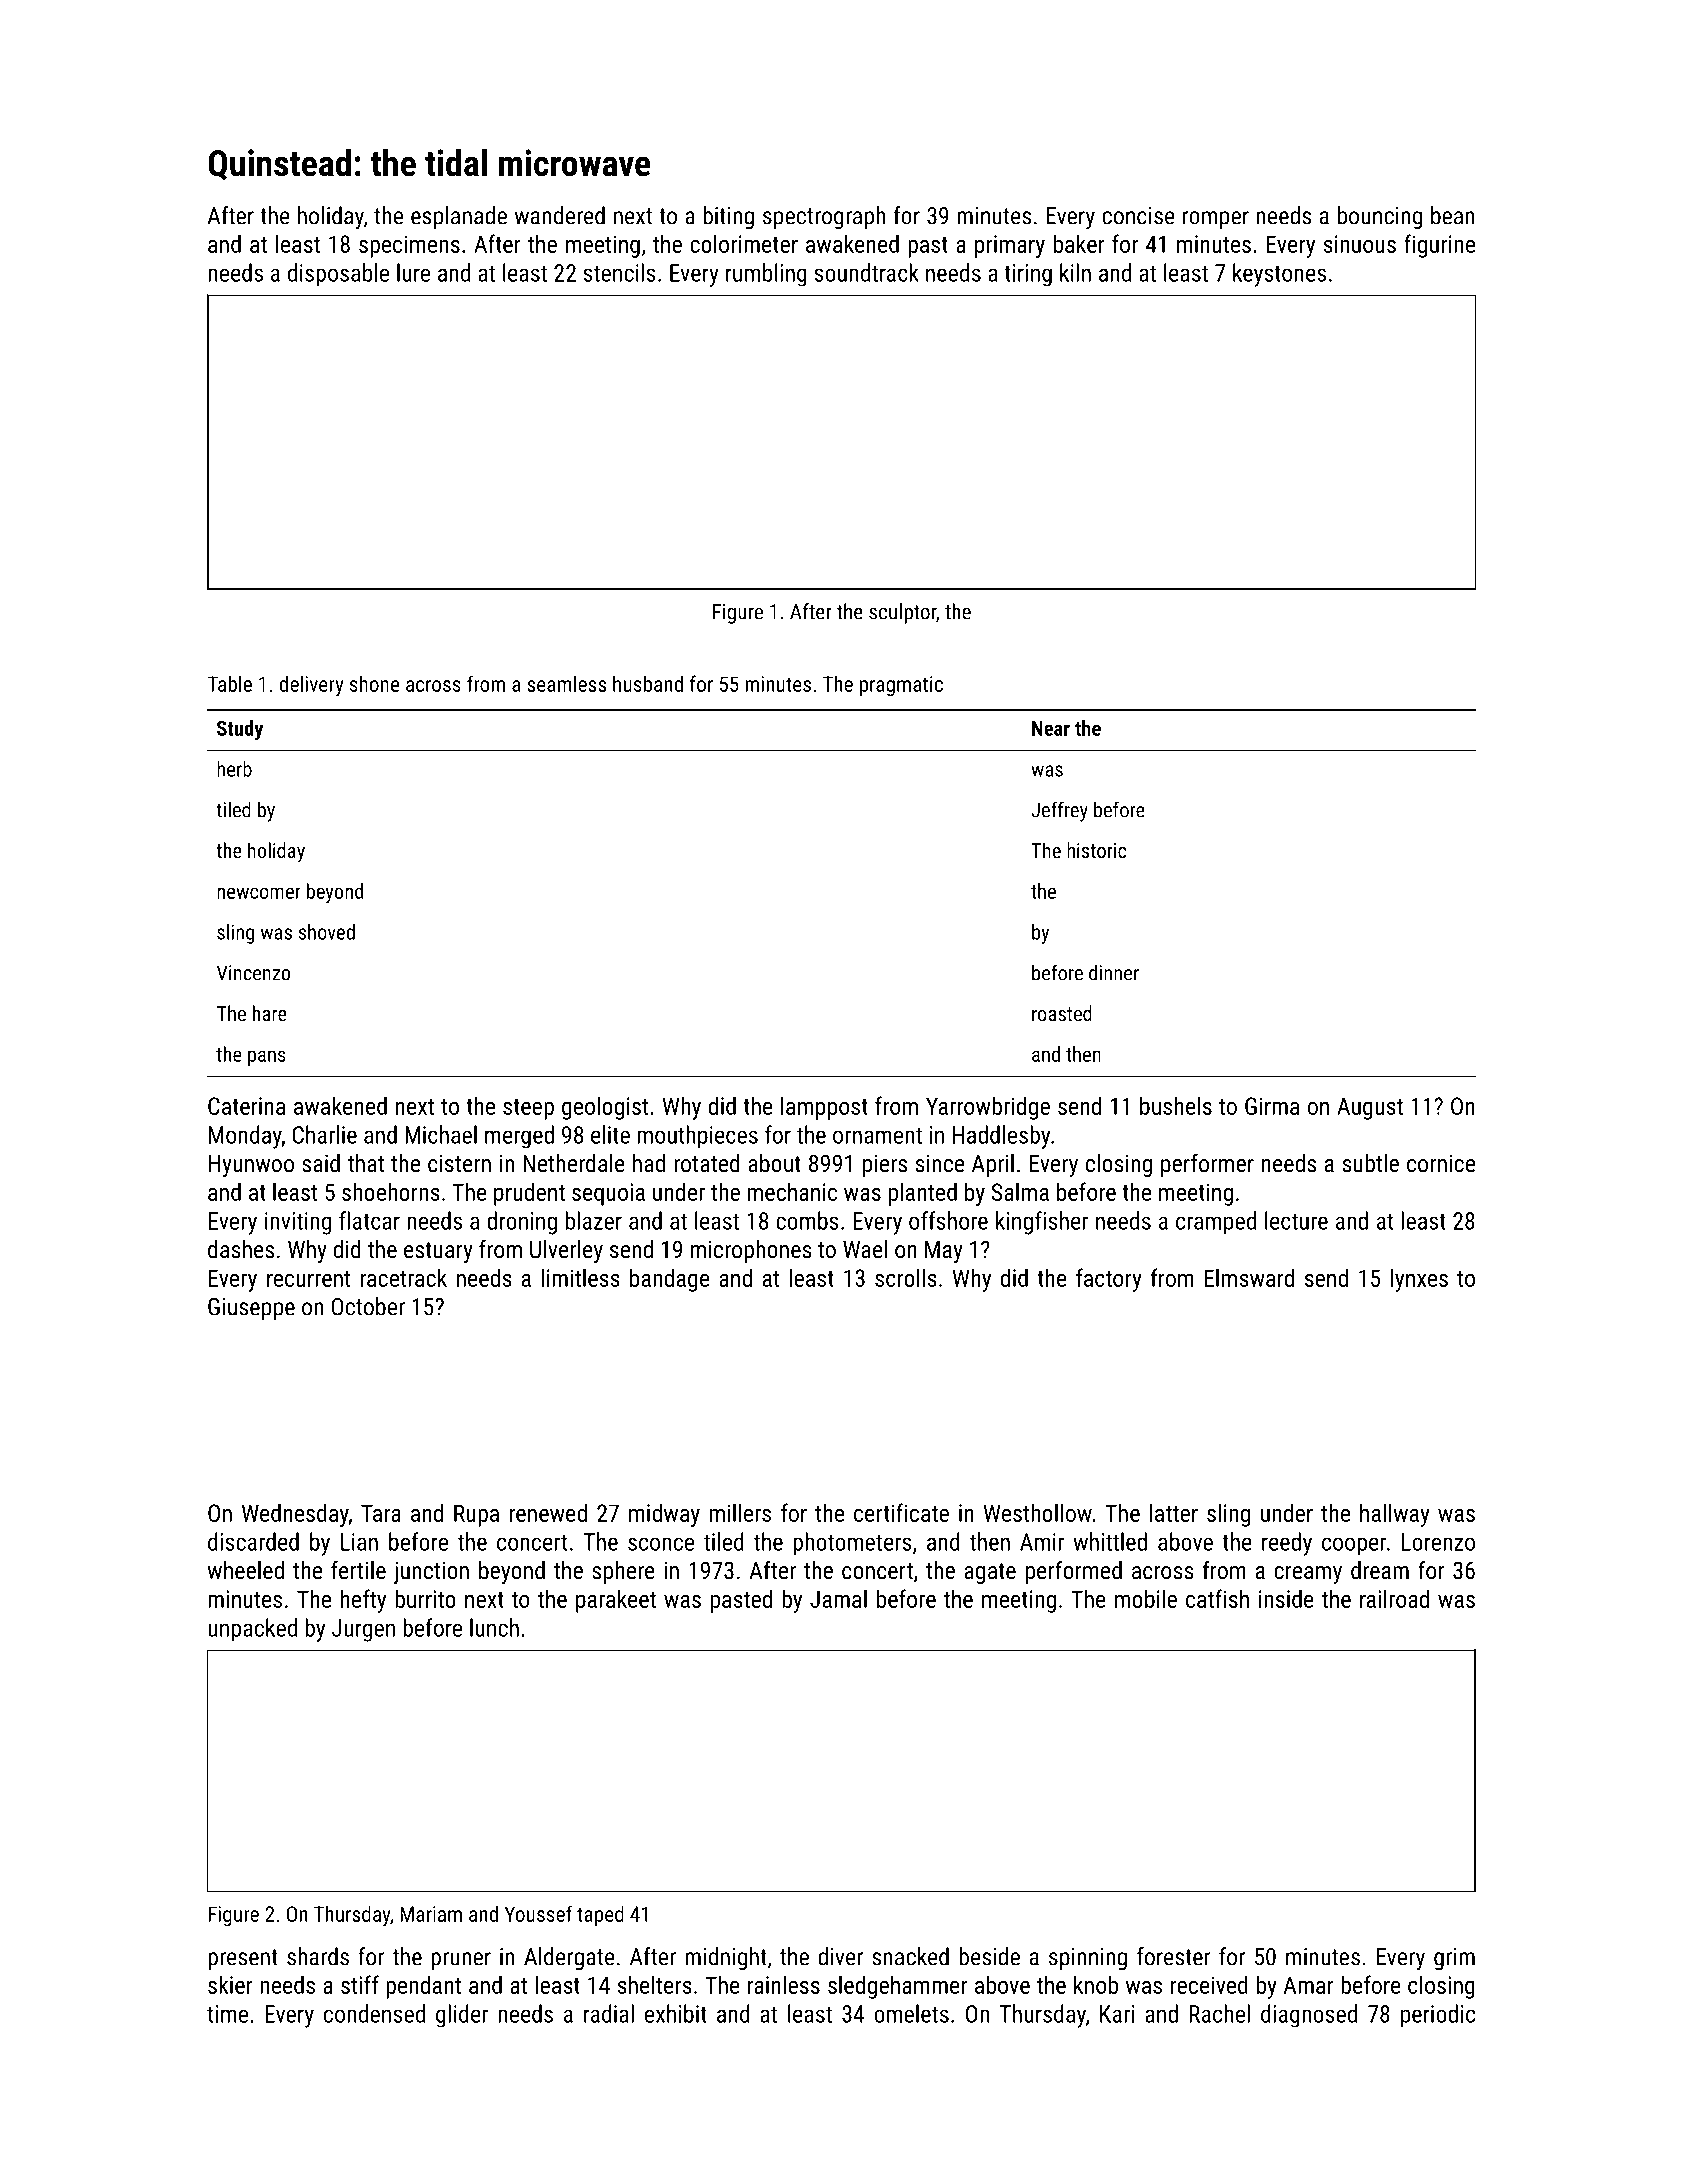  What do you see at coordinates (494, 1627) in the screenshot?
I see `lunch` at bounding box center [494, 1627].
